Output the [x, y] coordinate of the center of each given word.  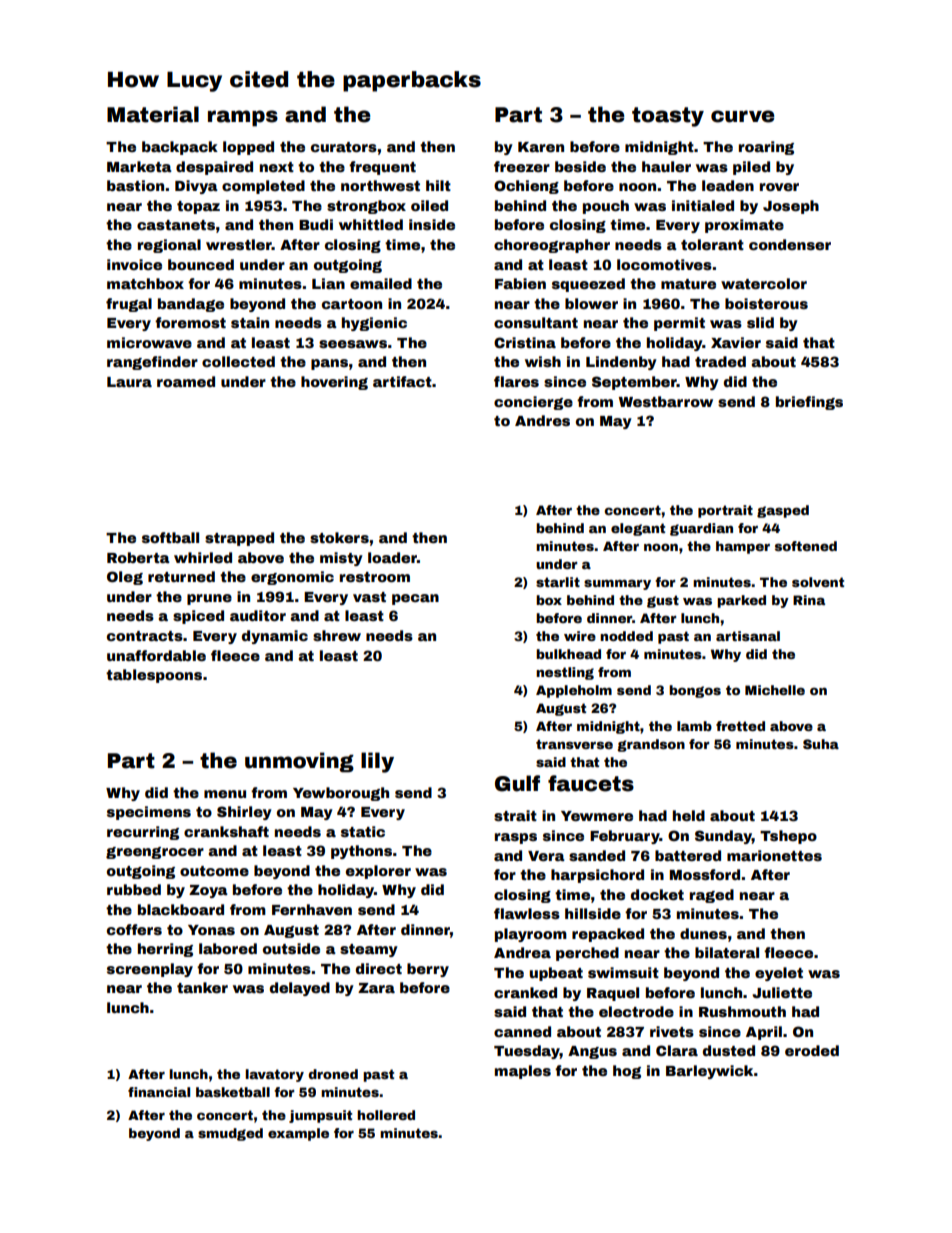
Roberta [138, 557]
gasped [783, 511]
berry [428, 970]
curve [743, 116]
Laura [129, 382]
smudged [230, 1134]
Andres [542, 420]
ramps [243, 118]
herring [165, 950]
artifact [402, 381]
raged [712, 896]
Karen [541, 147]
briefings [809, 403]
